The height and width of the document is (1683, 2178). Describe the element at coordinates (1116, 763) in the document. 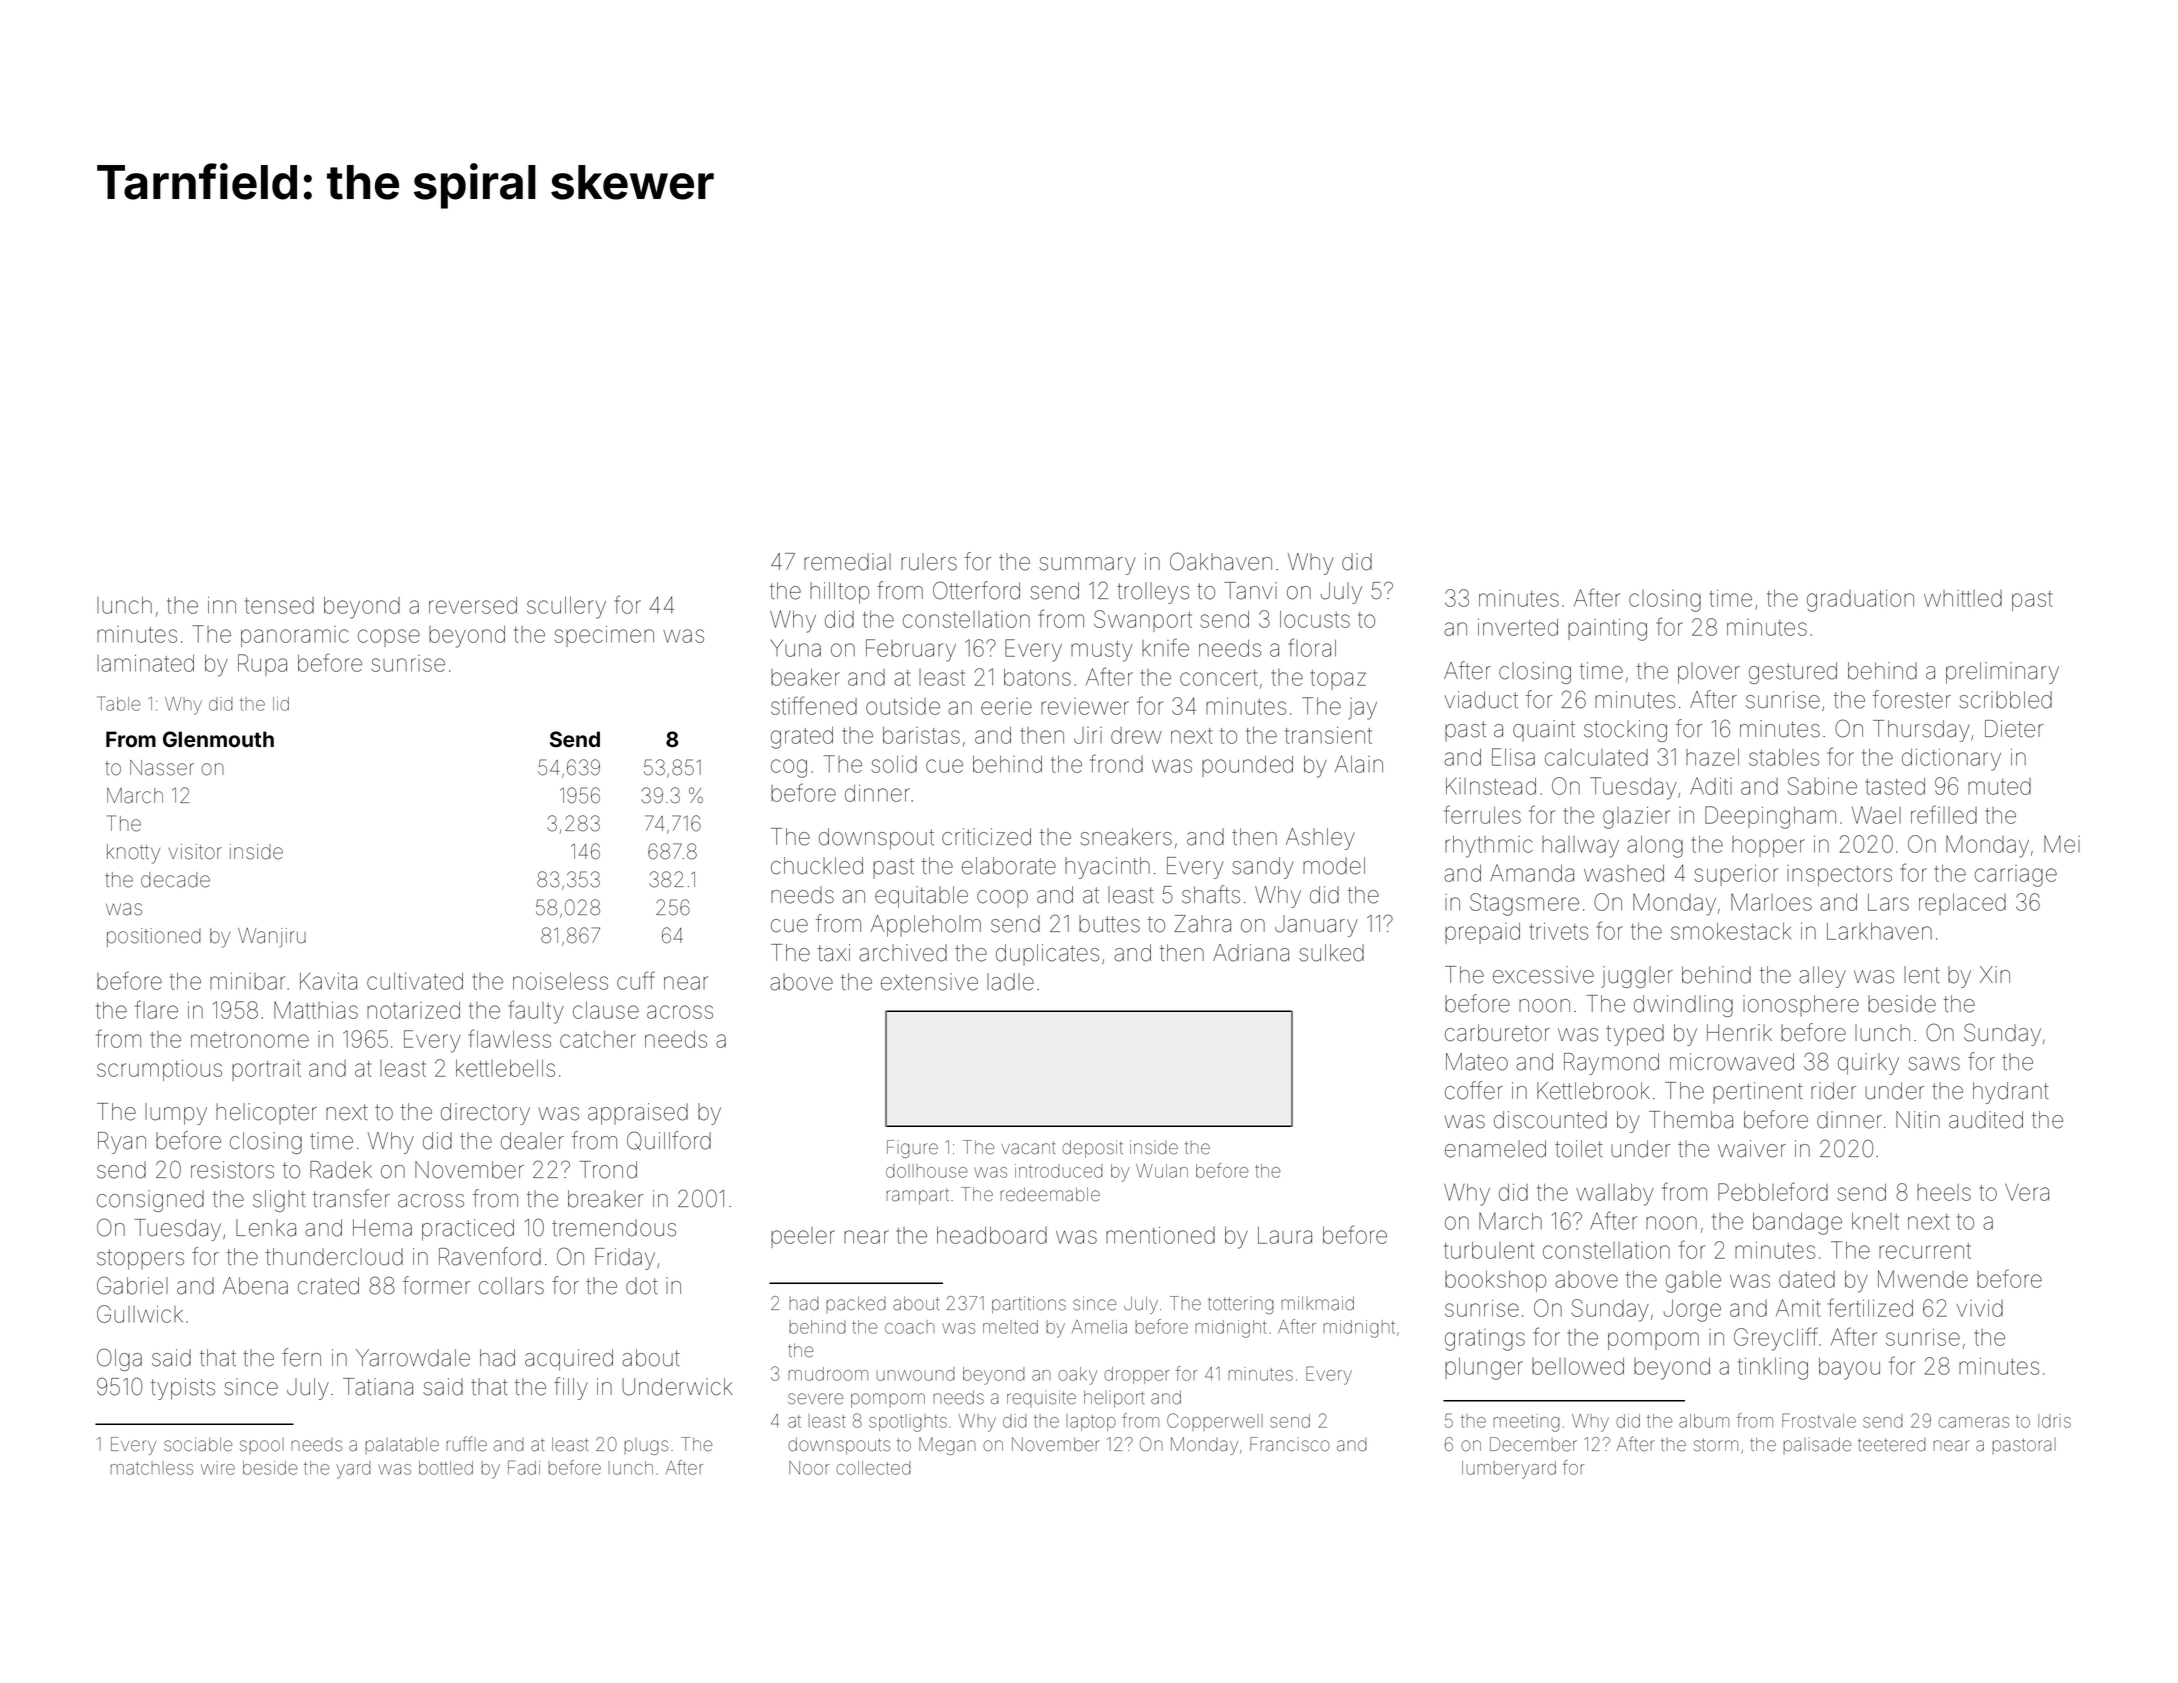

I see `frond` at that location.
